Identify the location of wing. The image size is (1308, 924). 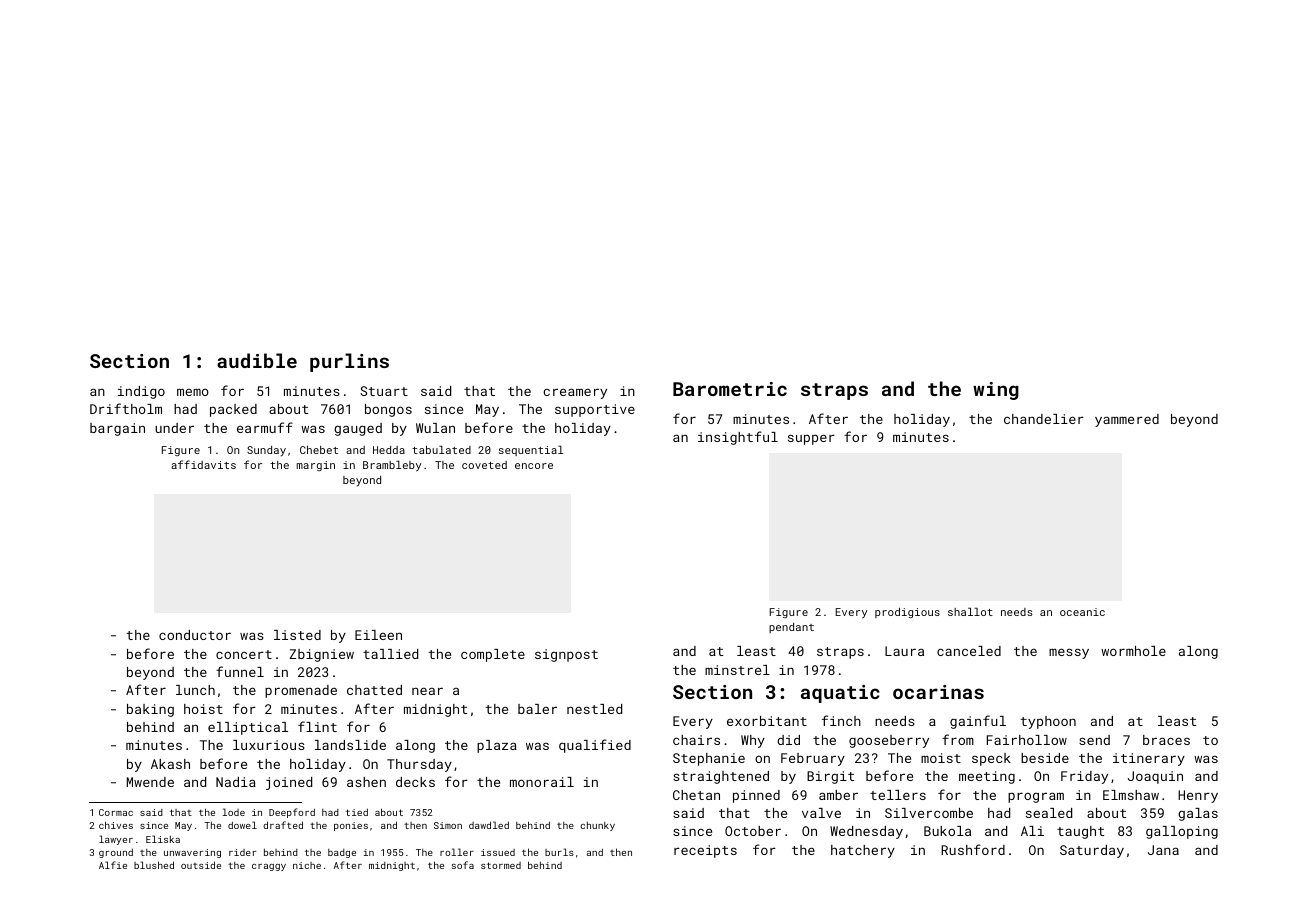
(996, 391).
